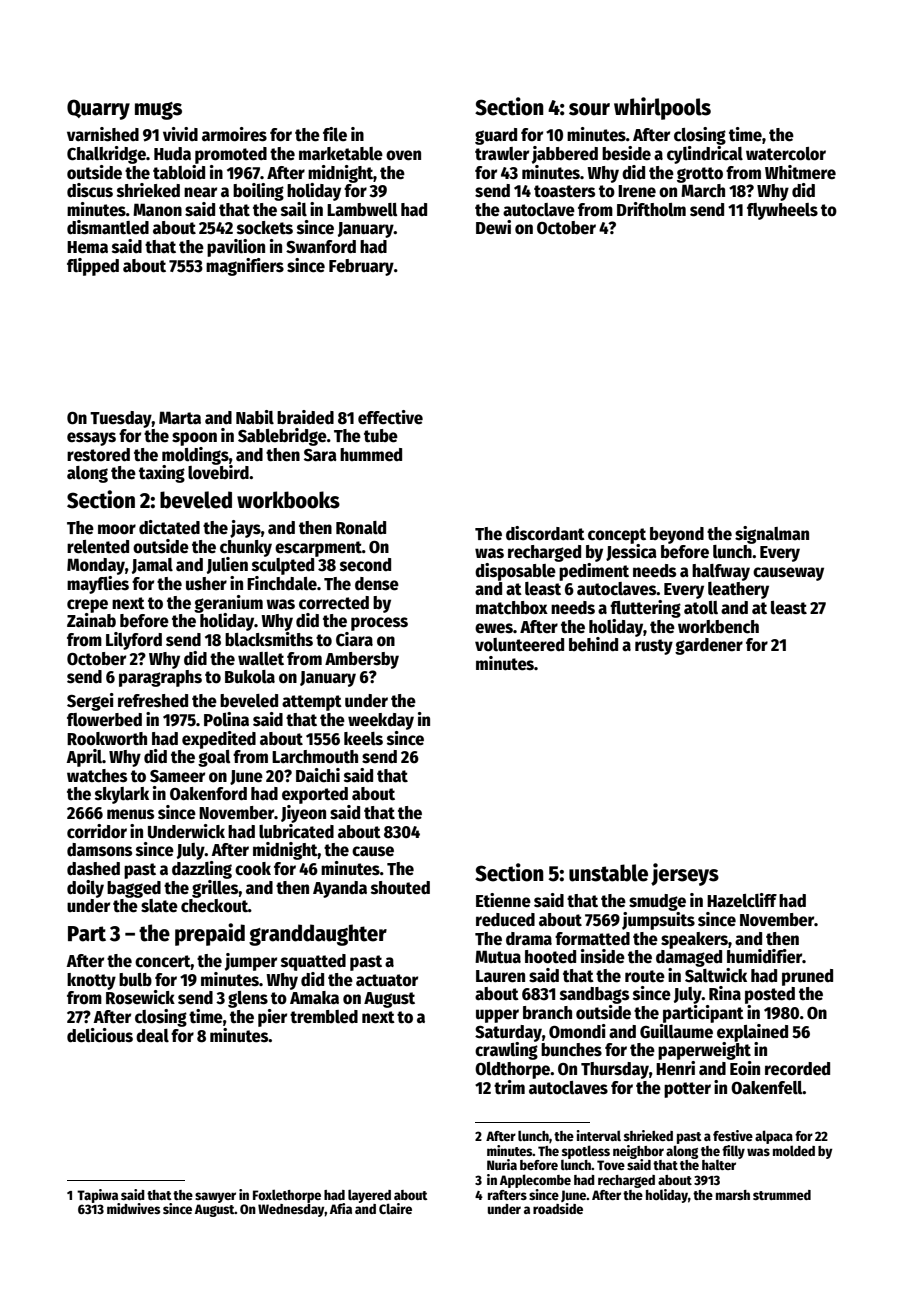  Describe the element at coordinates (158, 111) in the screenshot. I see `mugs` at that location.
